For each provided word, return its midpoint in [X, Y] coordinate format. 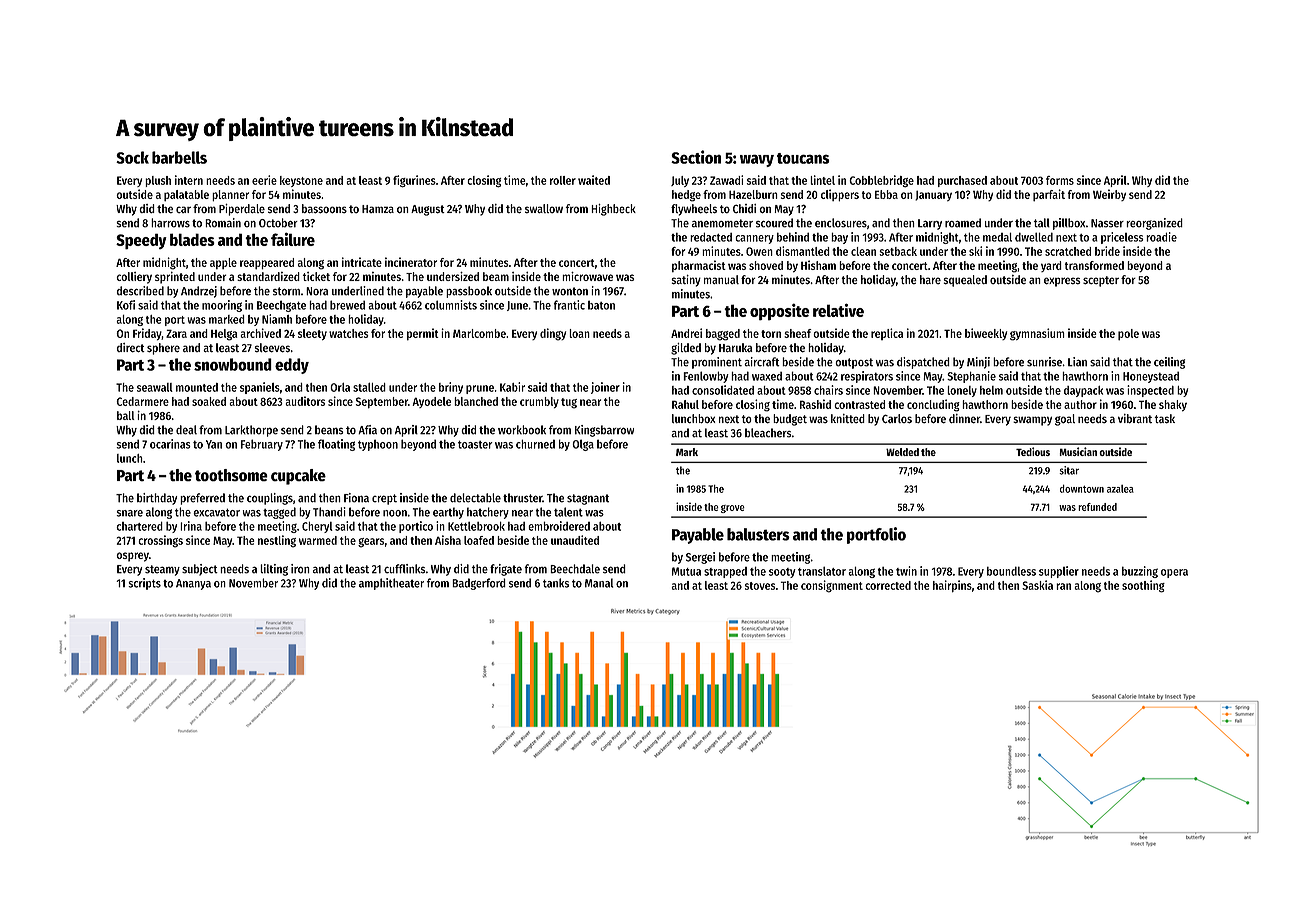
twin [906, 571]
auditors [305, 401]
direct [131, 348]
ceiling [1169, 363]
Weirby [1109, 195]
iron [300, 569]
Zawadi [726, 180]
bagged [723, 335]
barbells [179, 157]
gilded [686, 349]
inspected [1150, 391]
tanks [556, 583]
